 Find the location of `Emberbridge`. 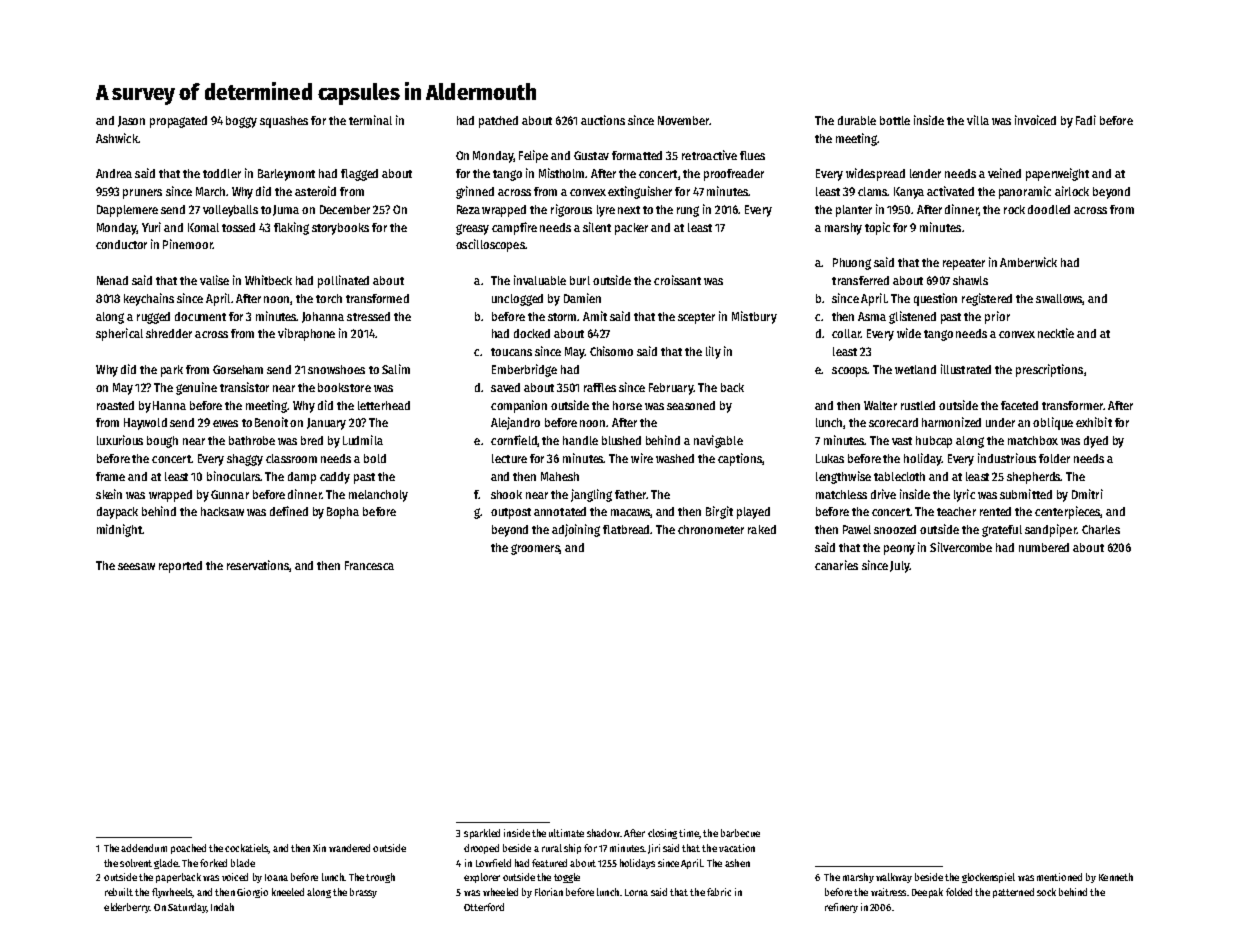

Emberbridge is located at coordinates (524, 370).
